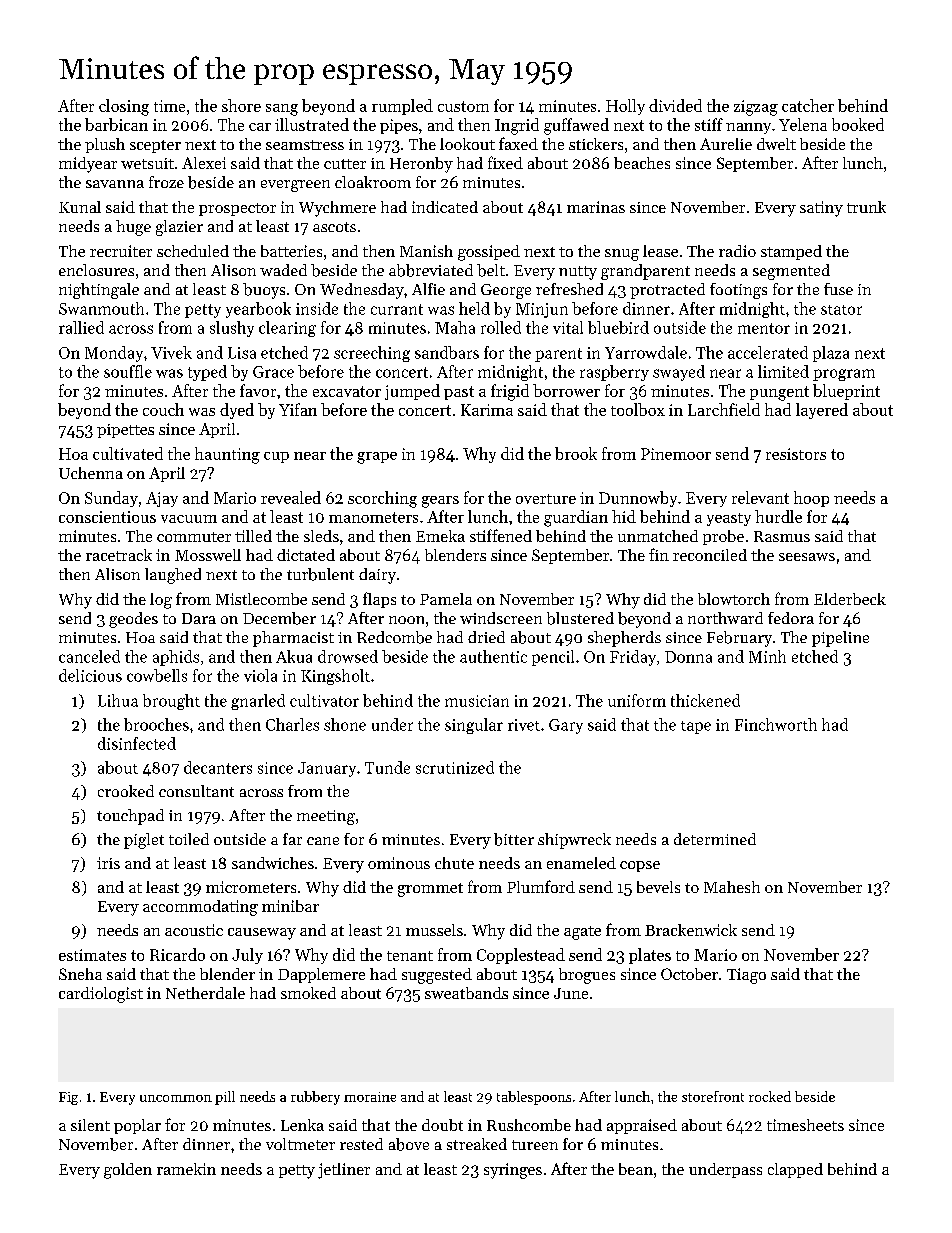  What do you see at coordinates (858, 124) in the screenshot?
I see `booked` at bounding box center [858, 124].
